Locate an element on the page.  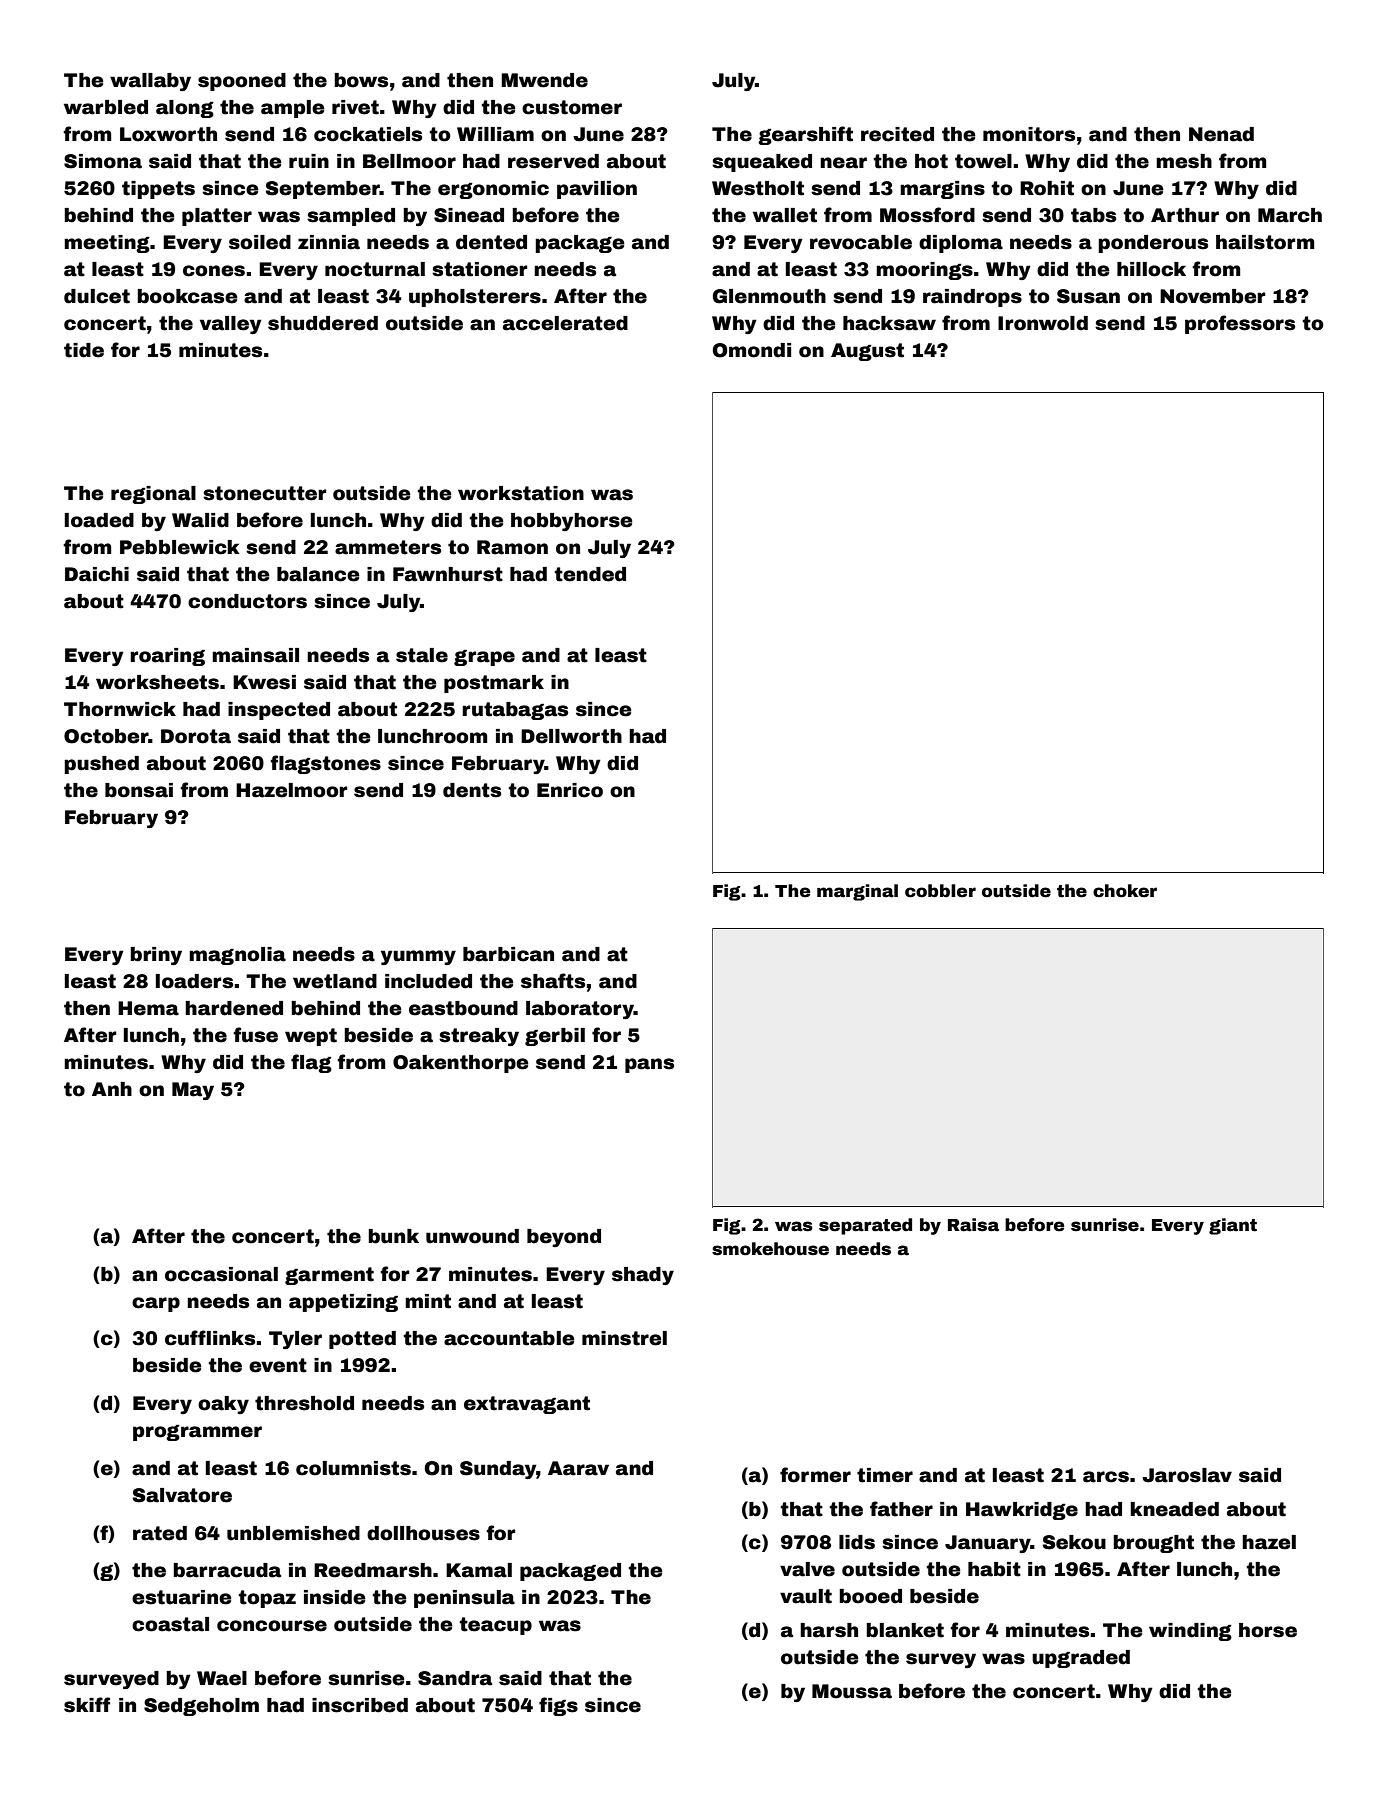
smokehouse is located at coordinates (770, 1249).
